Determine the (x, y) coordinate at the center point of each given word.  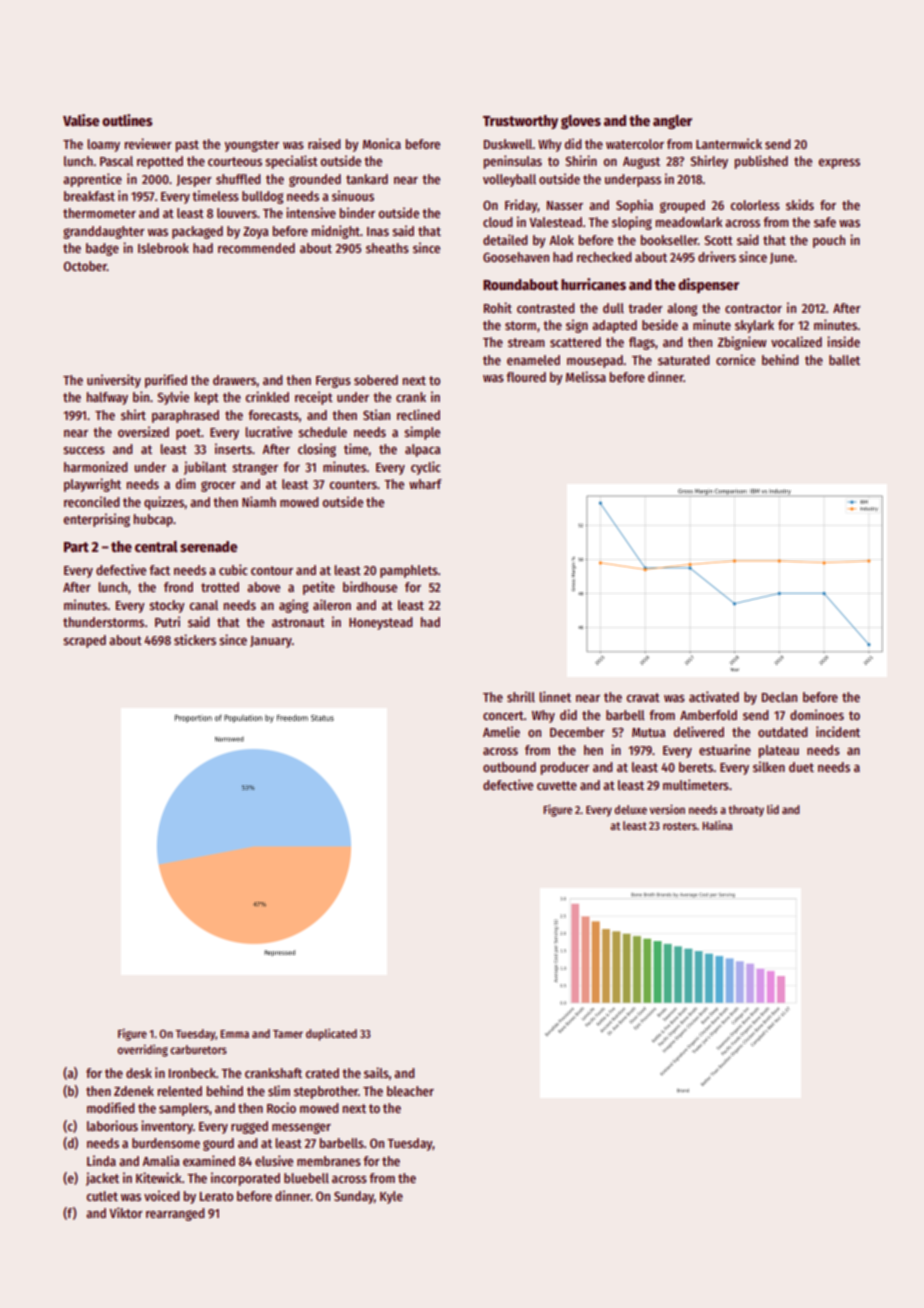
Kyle (391, 1197)
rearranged (175, 1214)
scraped (84, 641)
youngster (251, 146)
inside (843, 341)
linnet (555, 696)
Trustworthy (520, 122)
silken (769, 766)
